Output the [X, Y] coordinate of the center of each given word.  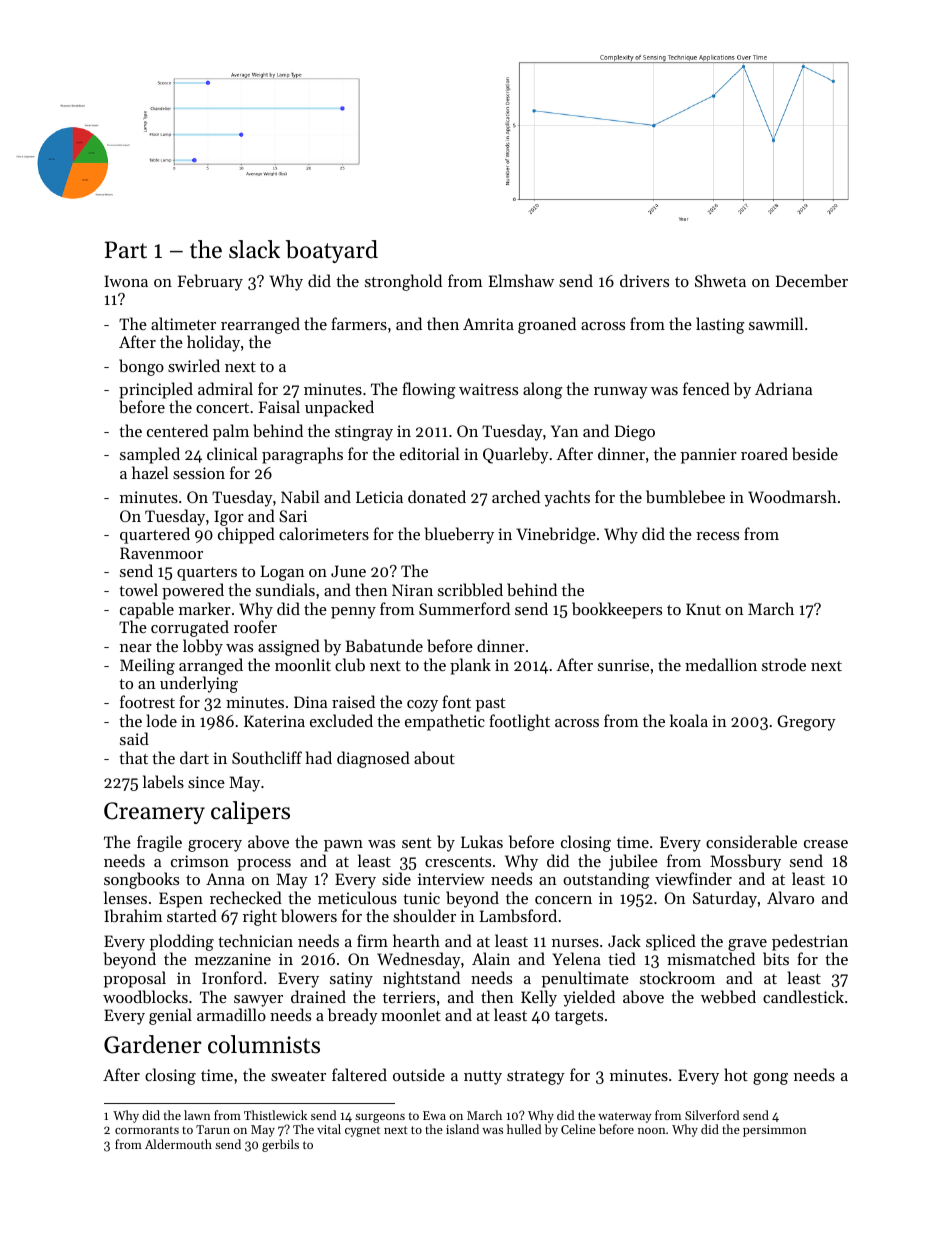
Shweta [720, 280]
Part [126, 250]
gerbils [280, 1145]
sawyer [258, 1001]
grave [747, 945]
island [462, 1129]
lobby [203, 647]
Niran [412, 590]
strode [784, 664]
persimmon [775, 1131]
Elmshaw [521, 280]
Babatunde [384, 645]
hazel [150, 472]
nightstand [421, 979]
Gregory [806, 723]
